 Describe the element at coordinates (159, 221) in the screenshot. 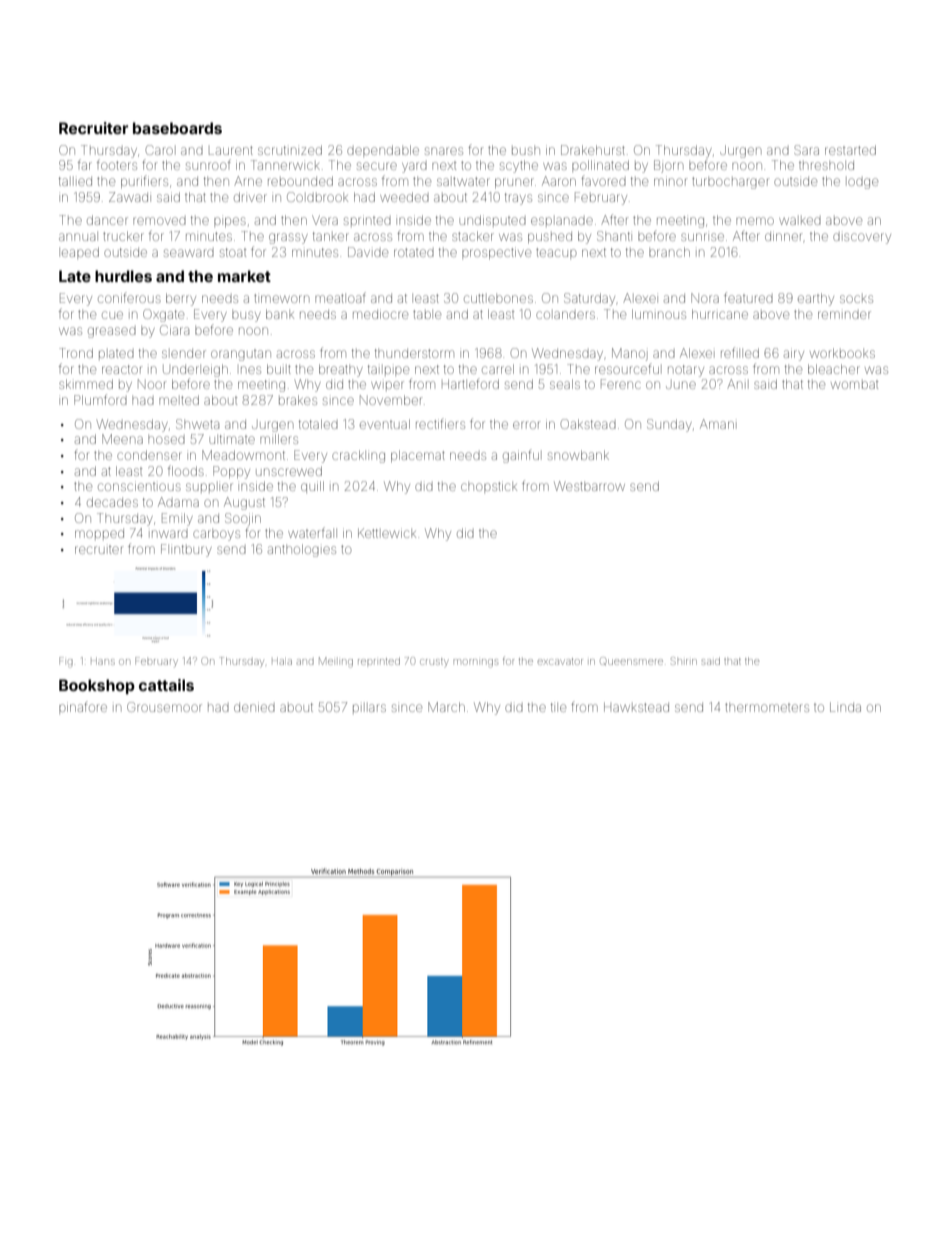

I see `removed` at that location.
